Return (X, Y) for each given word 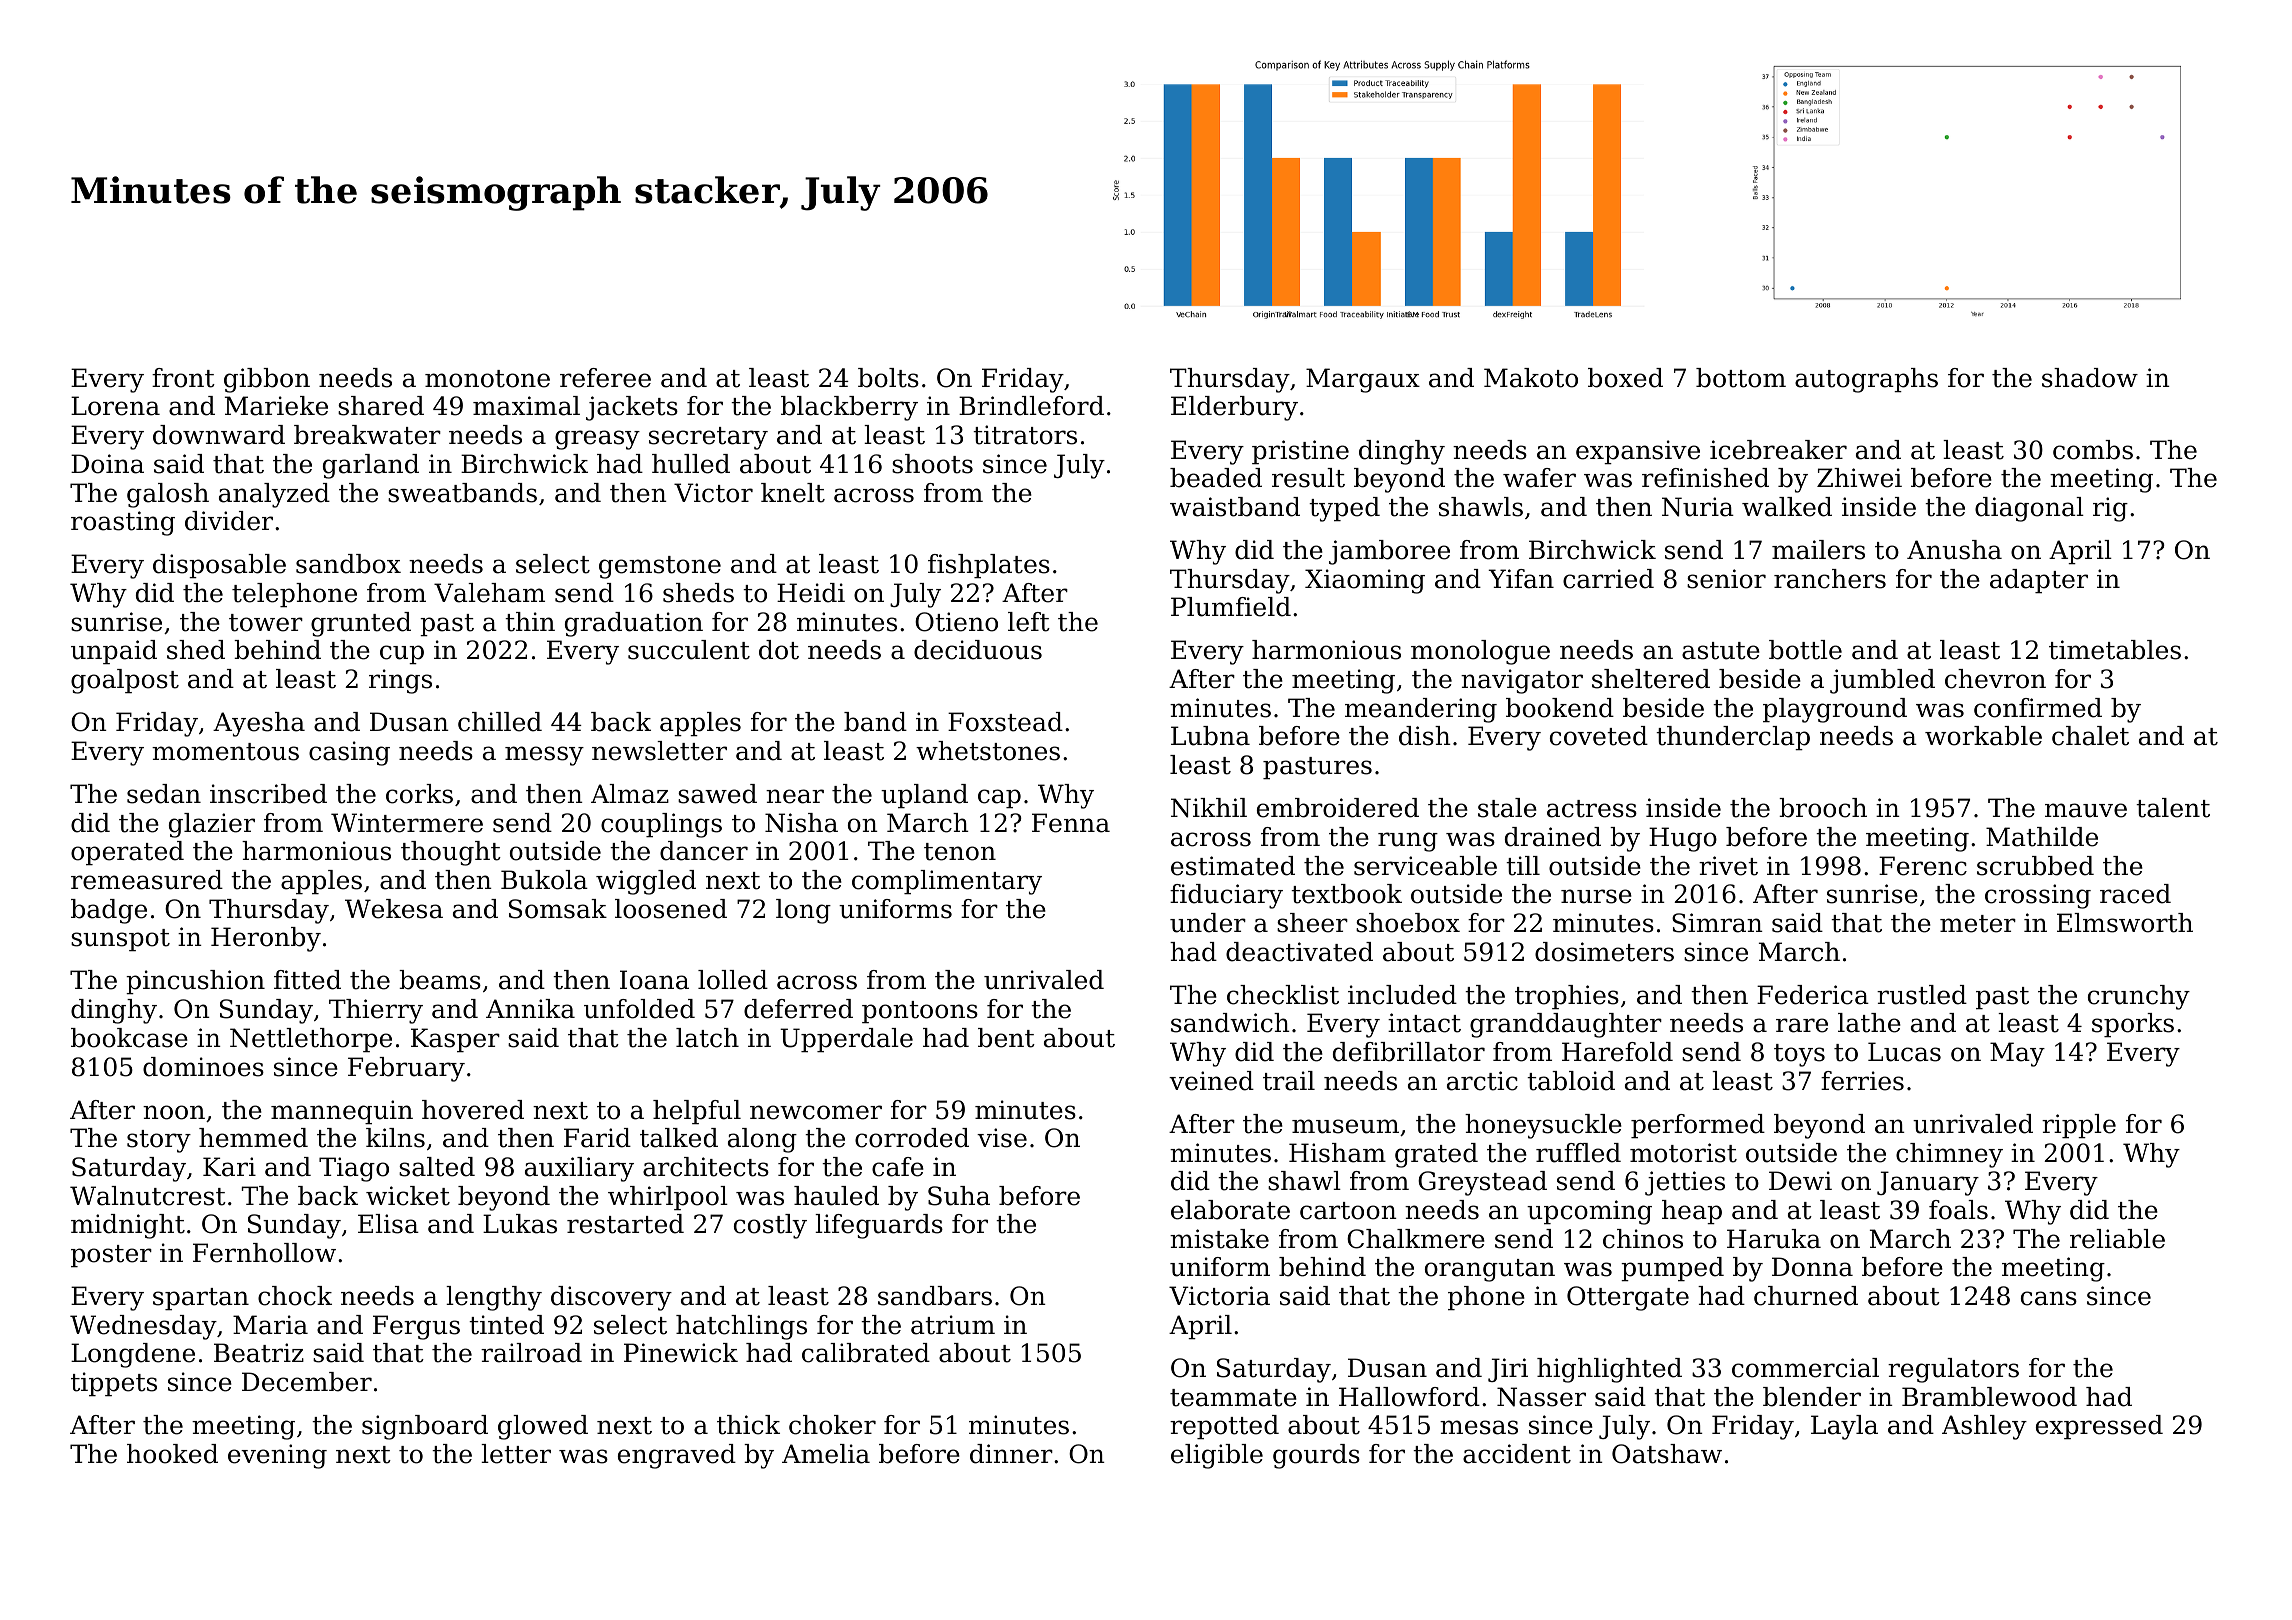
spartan (201, 1299)
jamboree (1389, 552)
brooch (1823, 808)
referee (605, 378)
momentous (225, 752)
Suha (959, 1196)
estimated (1233, 866)
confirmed (2038, 708)
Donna (1812, 1267)
